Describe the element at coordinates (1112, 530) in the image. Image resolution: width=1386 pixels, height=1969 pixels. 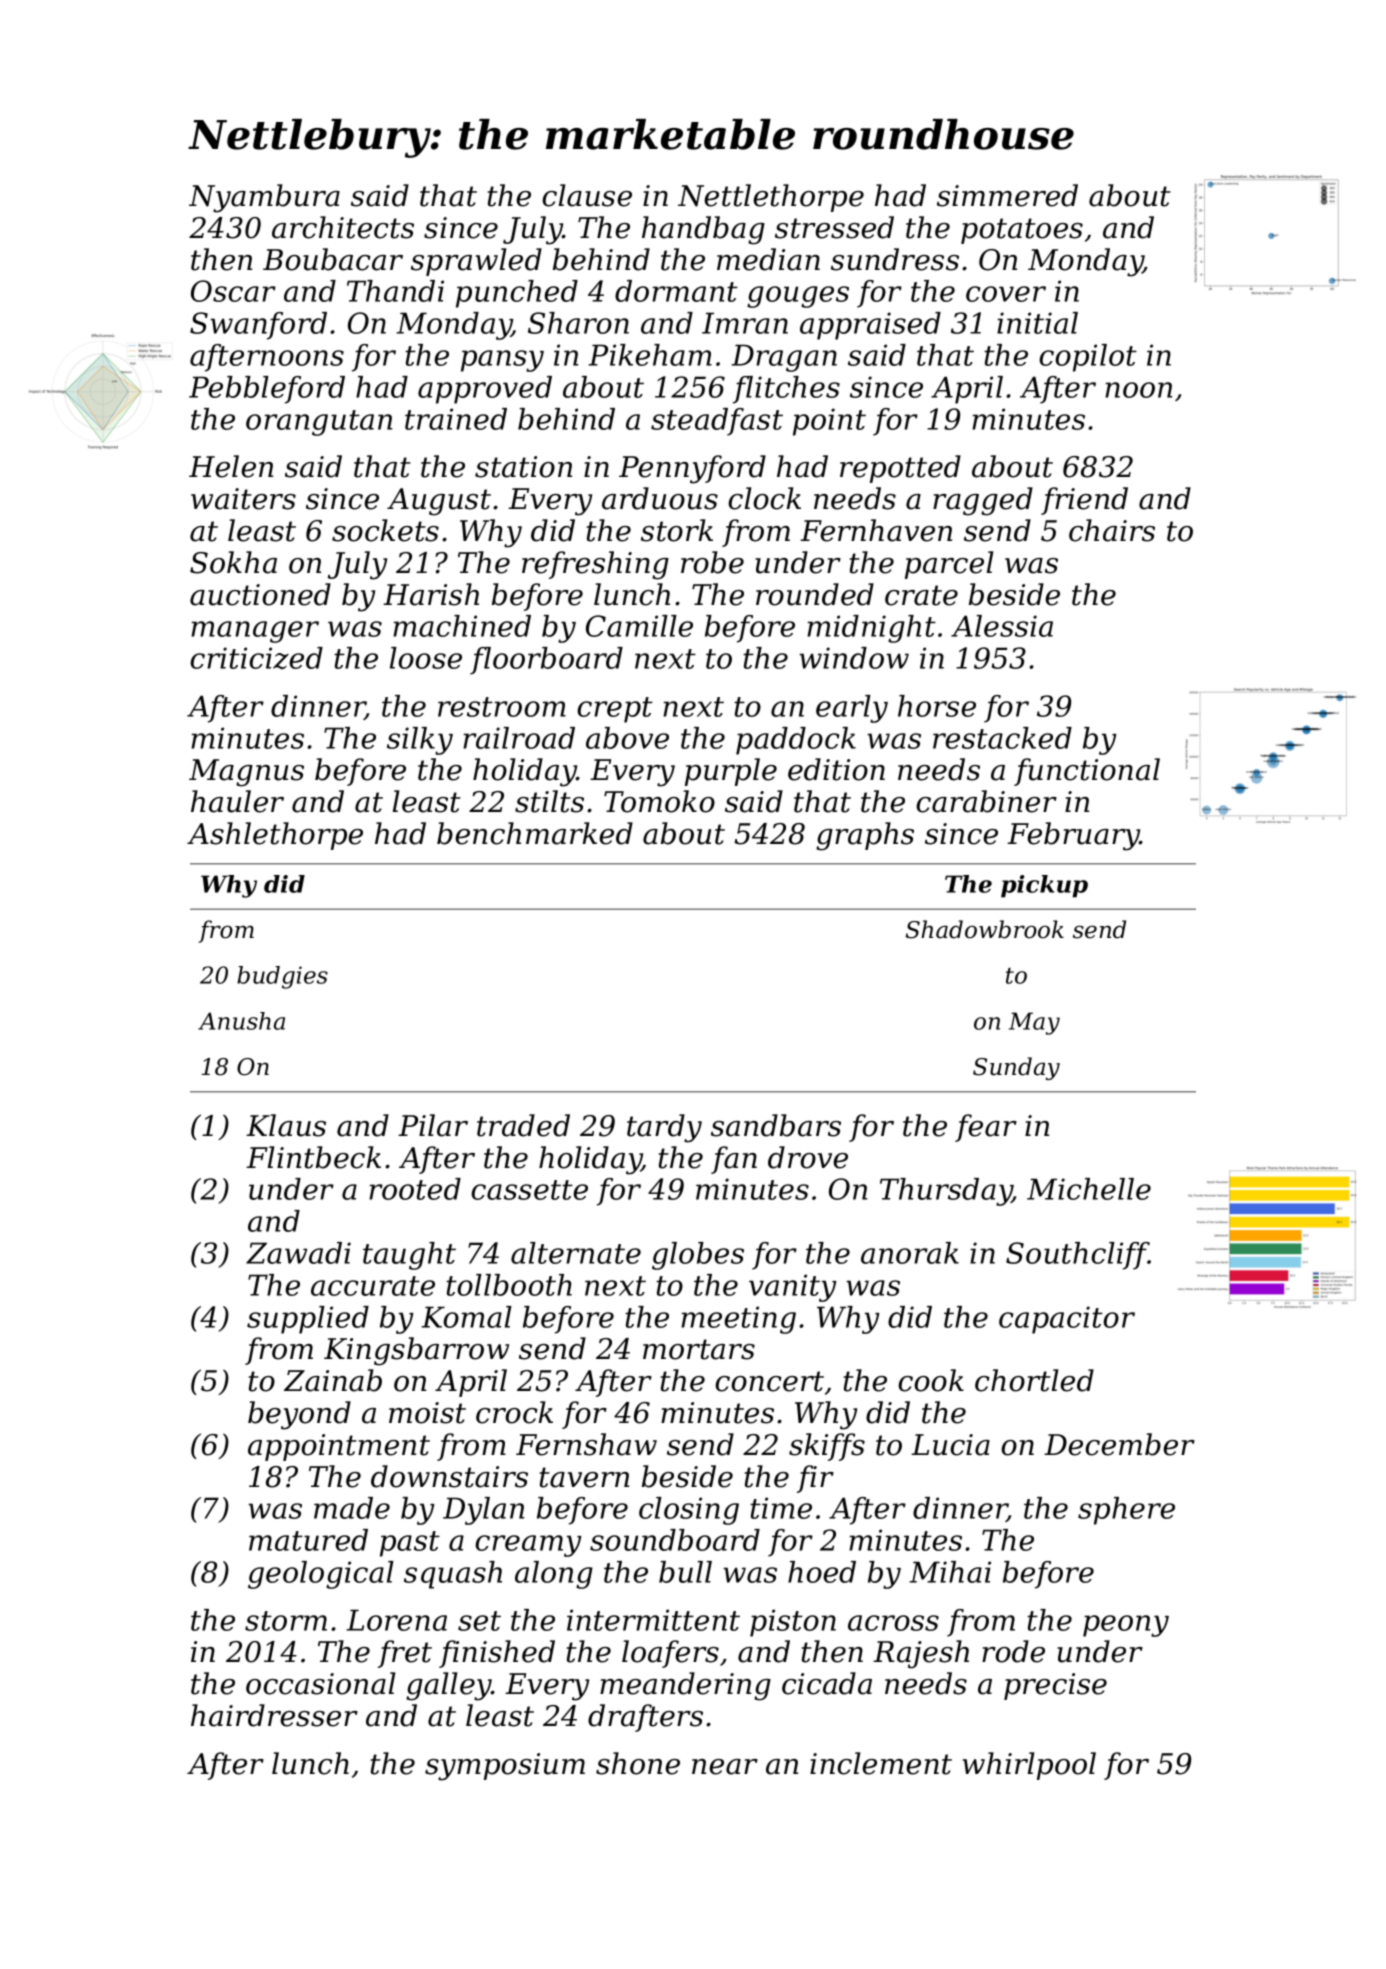
I see `chairs` at that location.
